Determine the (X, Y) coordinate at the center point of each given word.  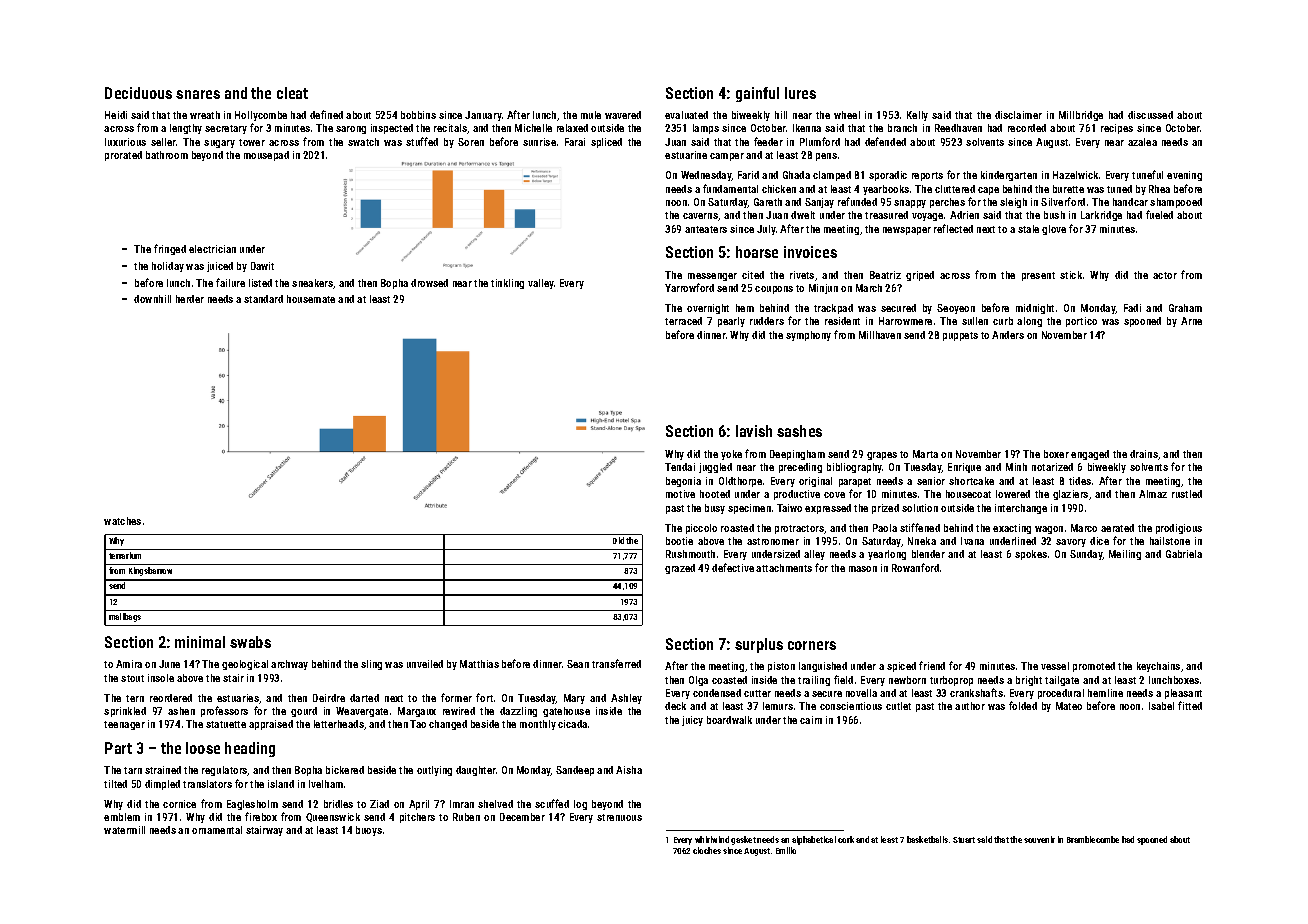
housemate (311, 299)
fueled (1159, 214)
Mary (574, 699)
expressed (828, 509)
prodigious (1179, 529)
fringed (170, 249)
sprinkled (125, 712)
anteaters (706, 229)
